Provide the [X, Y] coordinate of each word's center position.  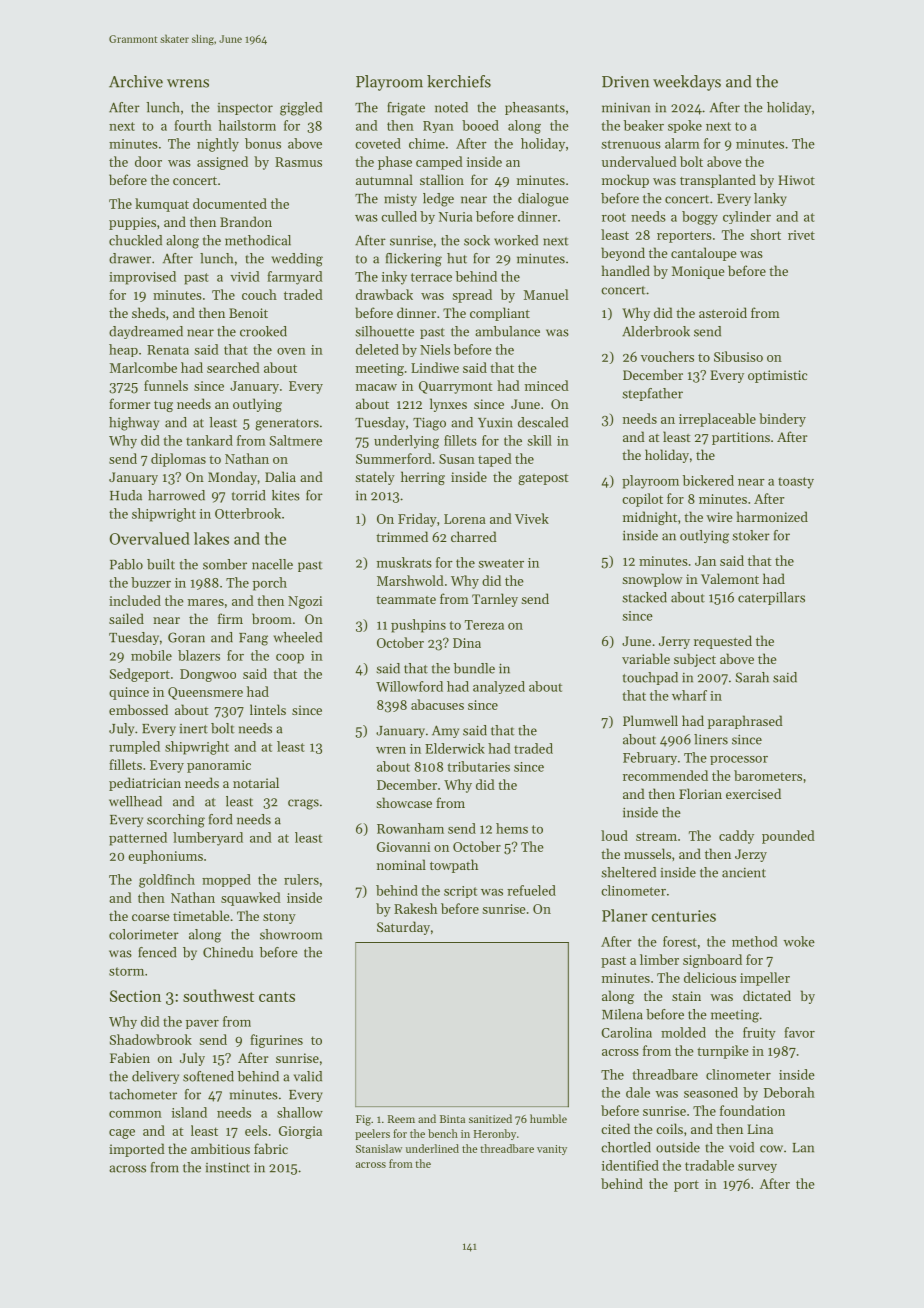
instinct [228, 1167]
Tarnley [495, 600]
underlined [432, 1148]
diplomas [178, 460]
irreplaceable [717, 420]
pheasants [535, 108]
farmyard [295, 278]
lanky [770, 199]
